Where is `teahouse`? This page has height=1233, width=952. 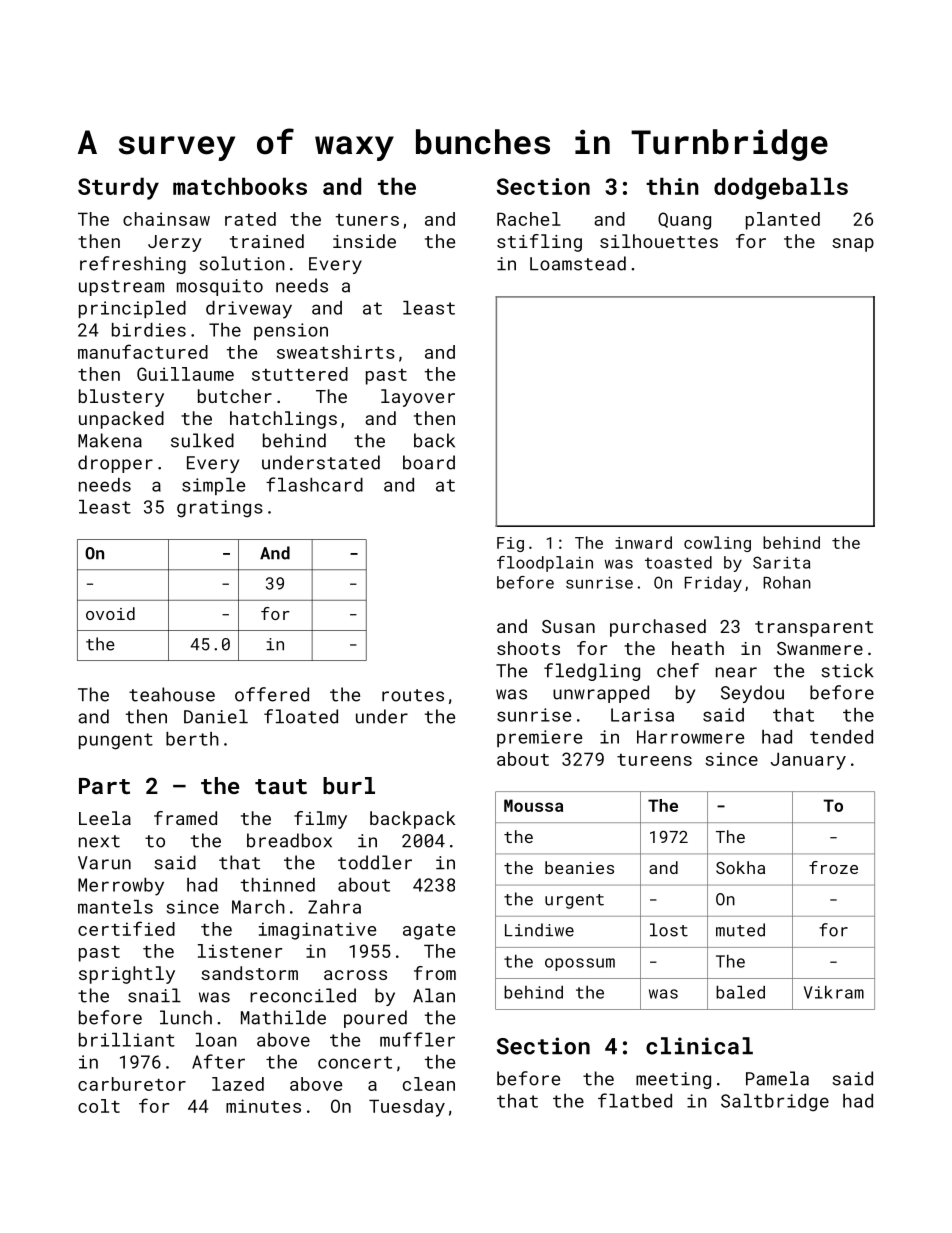 teahouse is located at coordinates (172, 694).
